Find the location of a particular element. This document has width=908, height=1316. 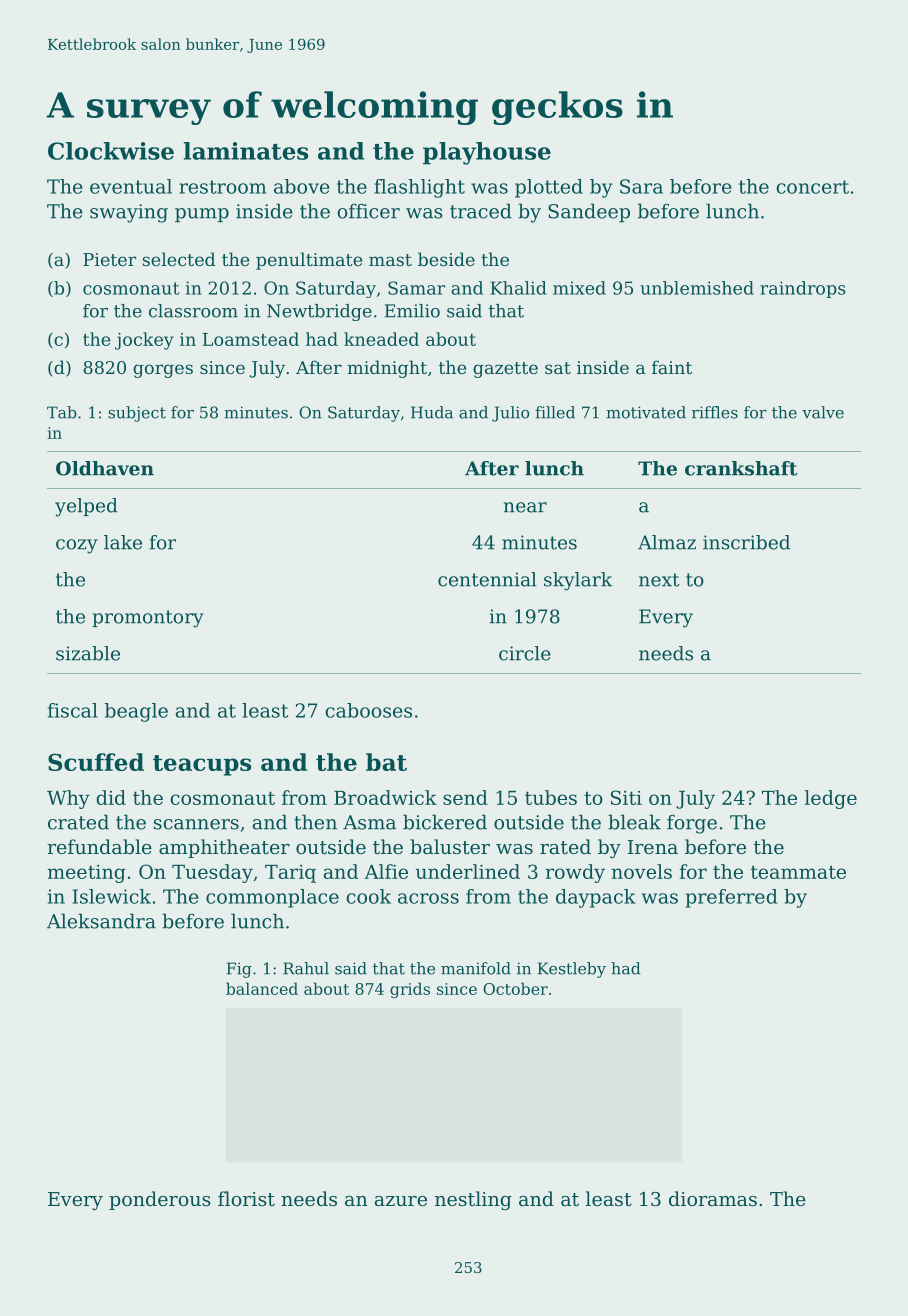

above is located at coordinates (302, 186).
